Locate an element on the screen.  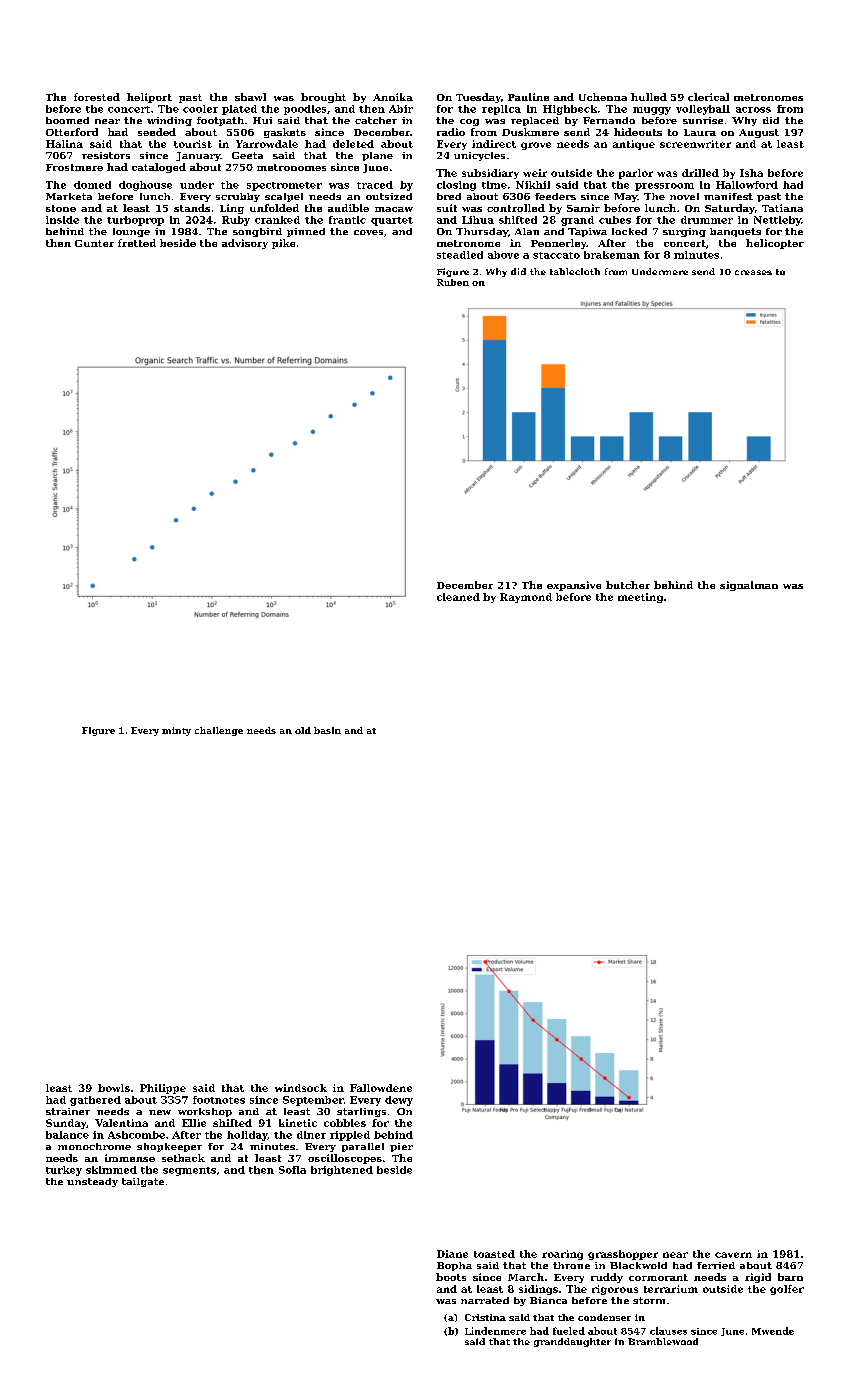
signalman is located at coordinates (749, 586).
